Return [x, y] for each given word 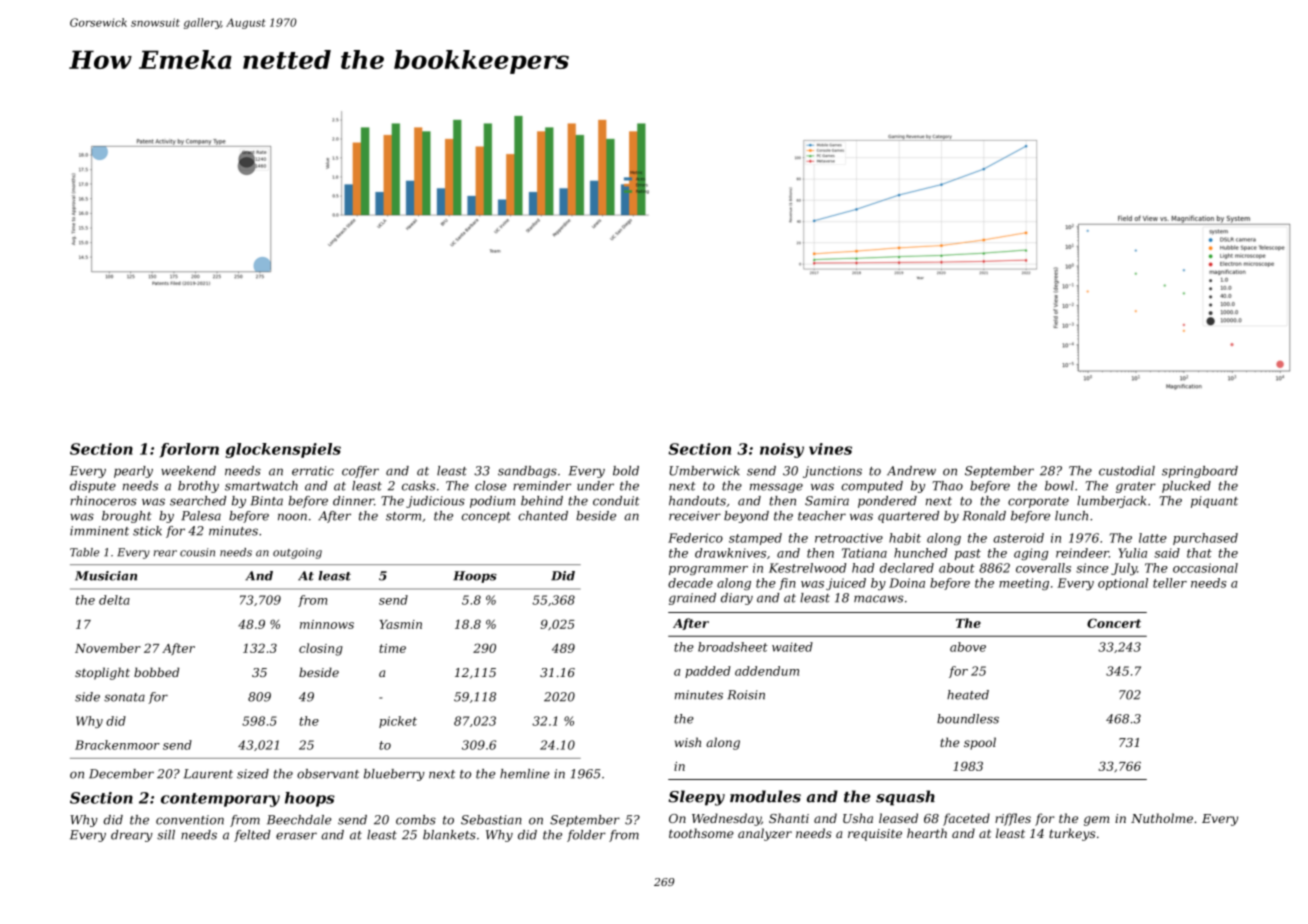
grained [692, 599]
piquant [1214, 502]
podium [492, 502]
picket [398, 722]
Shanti [789, 818]
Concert [1114, 623]
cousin [197, 552]
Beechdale [299, 820]
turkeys [1072, 834]
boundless [968, 719]
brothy [198, 487]
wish [688, 742]
